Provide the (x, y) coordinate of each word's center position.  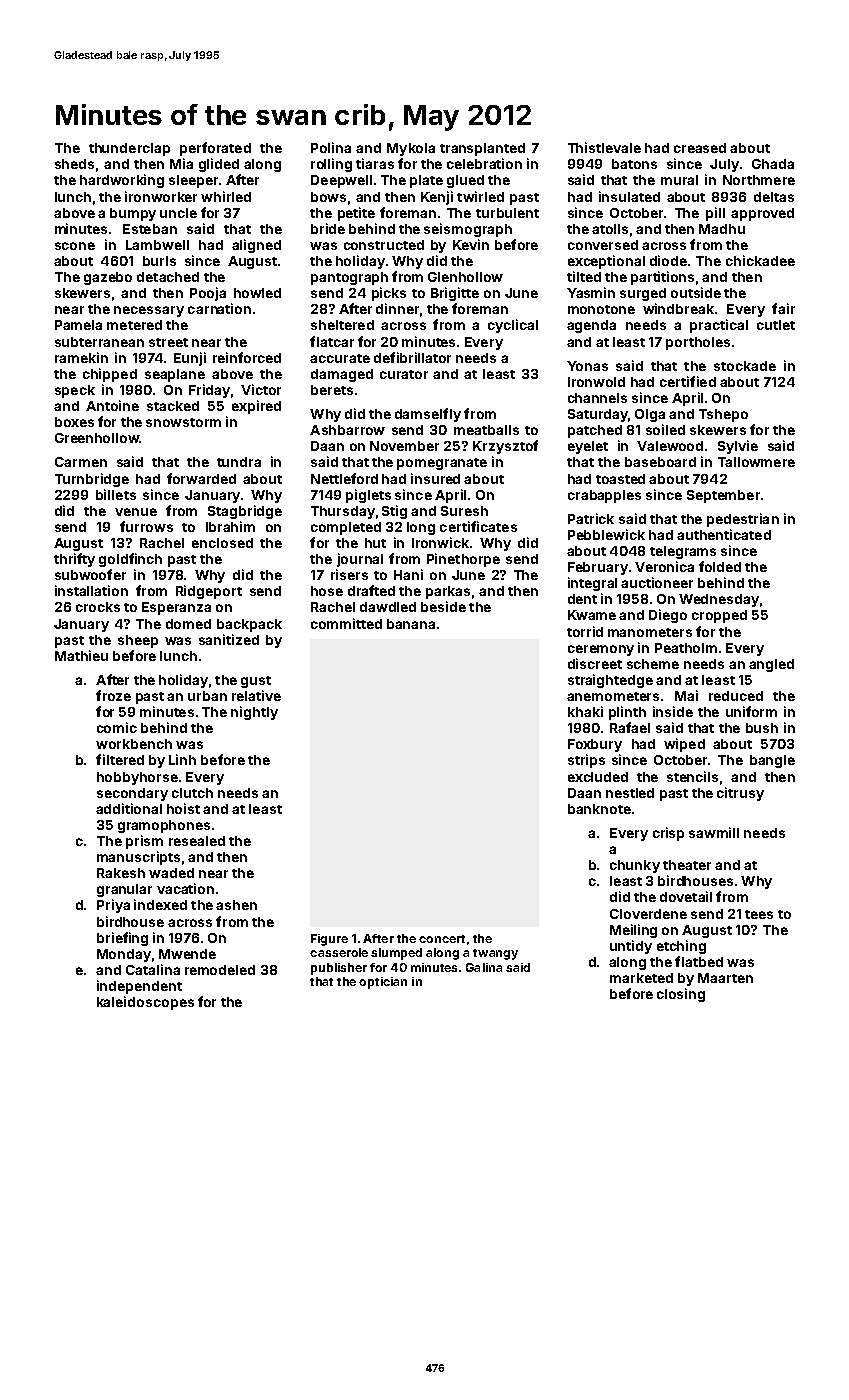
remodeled (220, 970)
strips (586, 761)
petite (356, 214)
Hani (408, 574)
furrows (146, 526)
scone (75, 246)
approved (762, 214)
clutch (192, 793)
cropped (719, 616)
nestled (630, 793)
